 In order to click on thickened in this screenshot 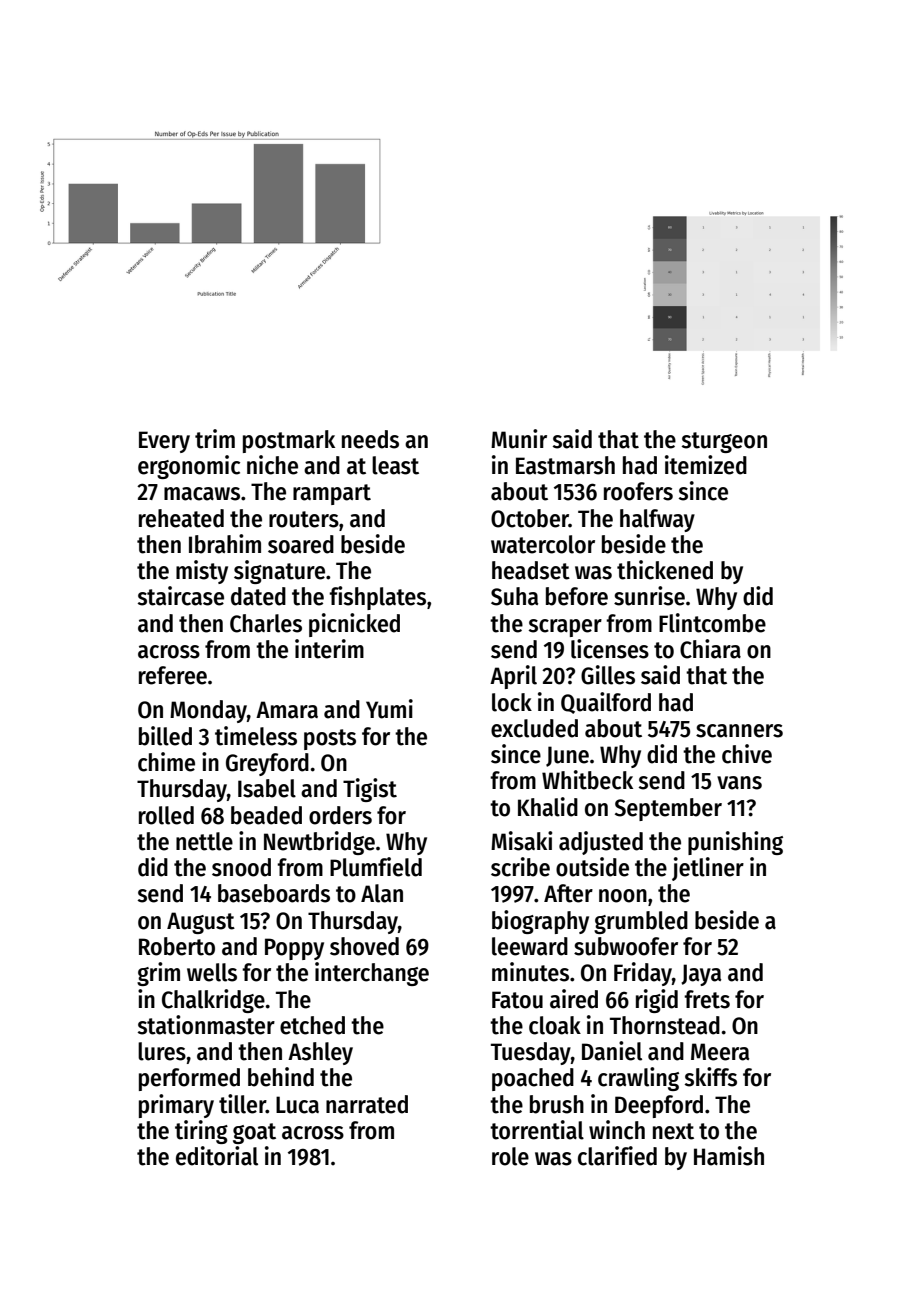, I will do `click(665, 570)`.
